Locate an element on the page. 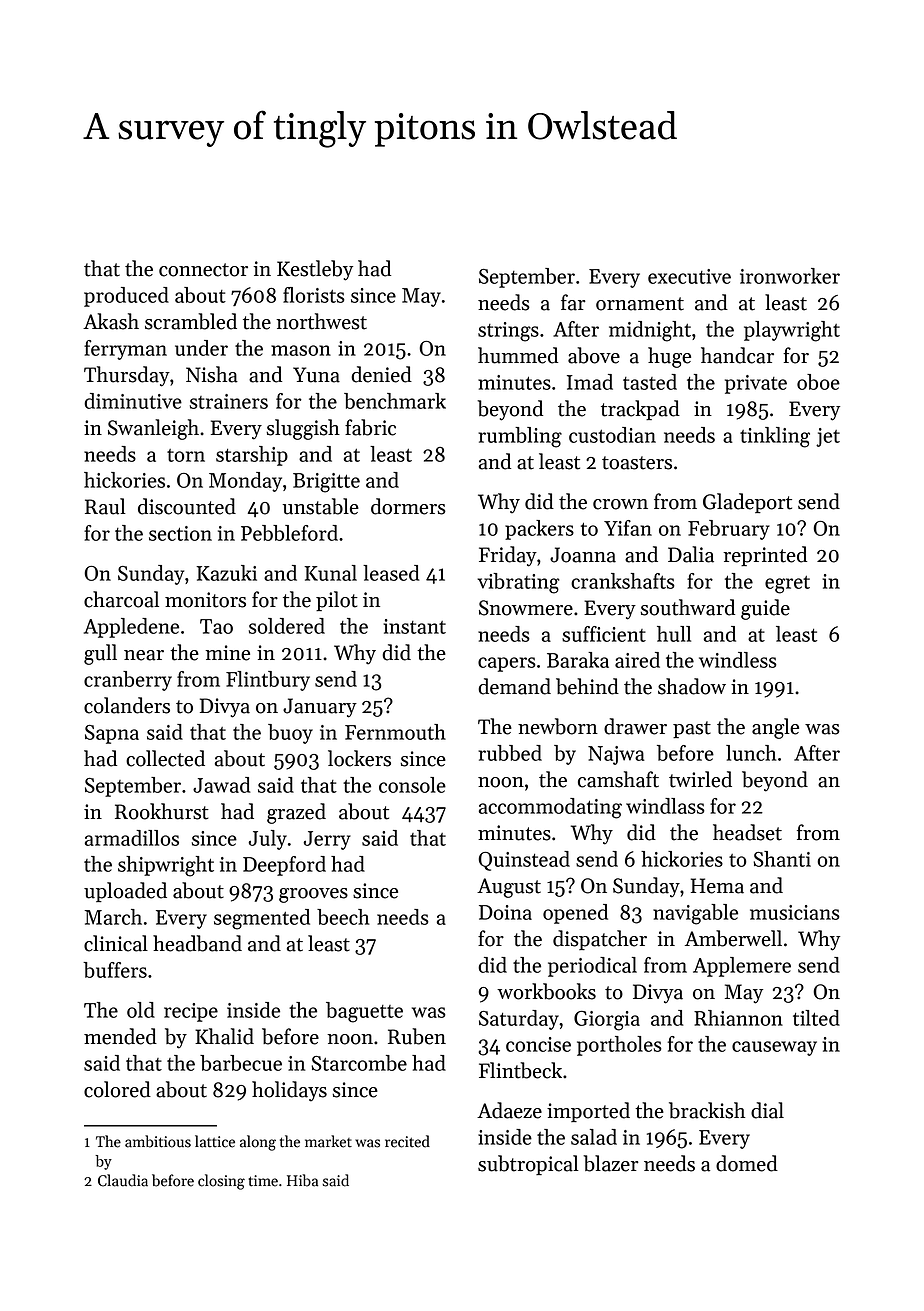 The height and width of the document is (1311, 924). Kestleby is located at coordinates (315, 270).
